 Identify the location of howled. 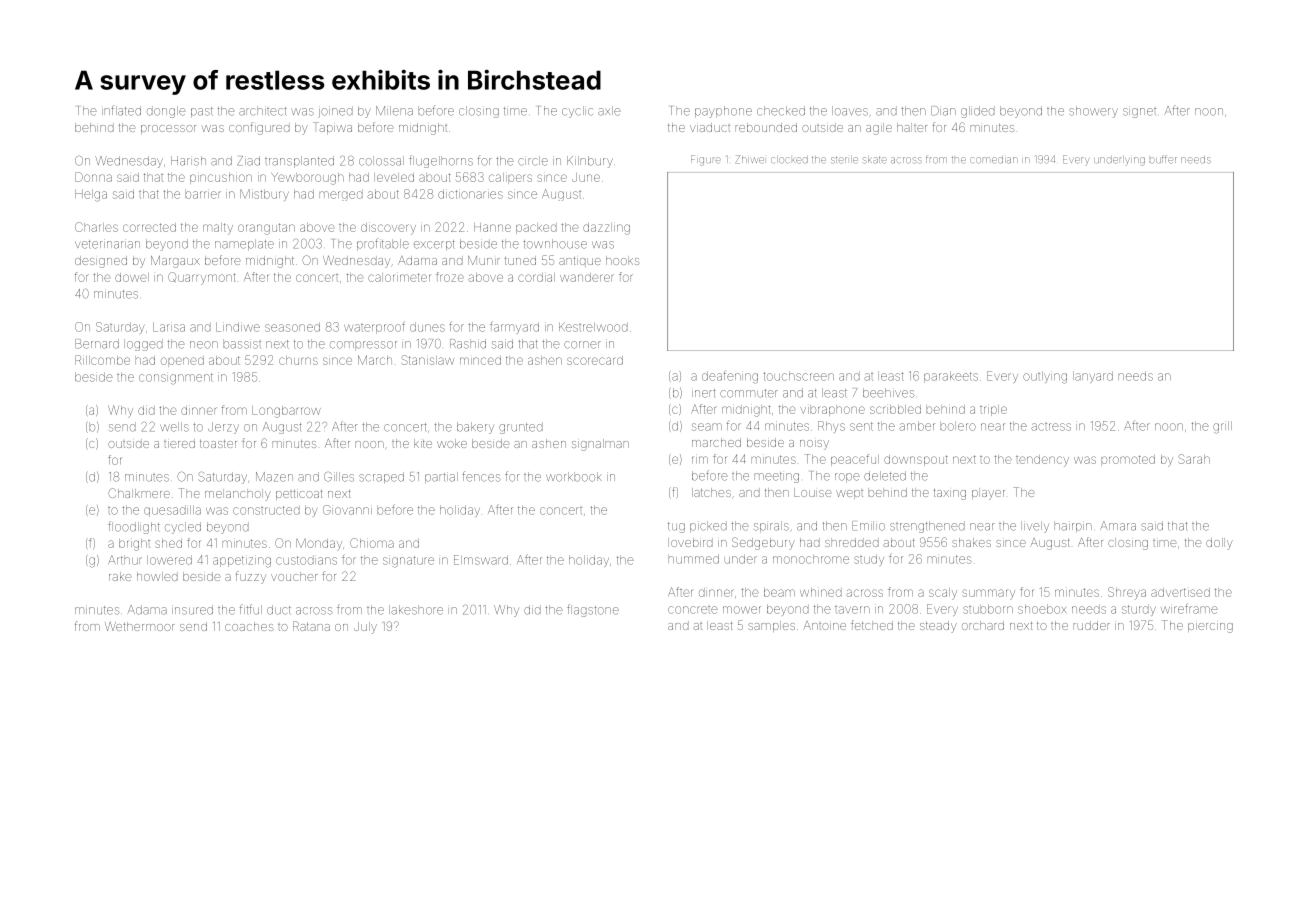
(157, 576).
